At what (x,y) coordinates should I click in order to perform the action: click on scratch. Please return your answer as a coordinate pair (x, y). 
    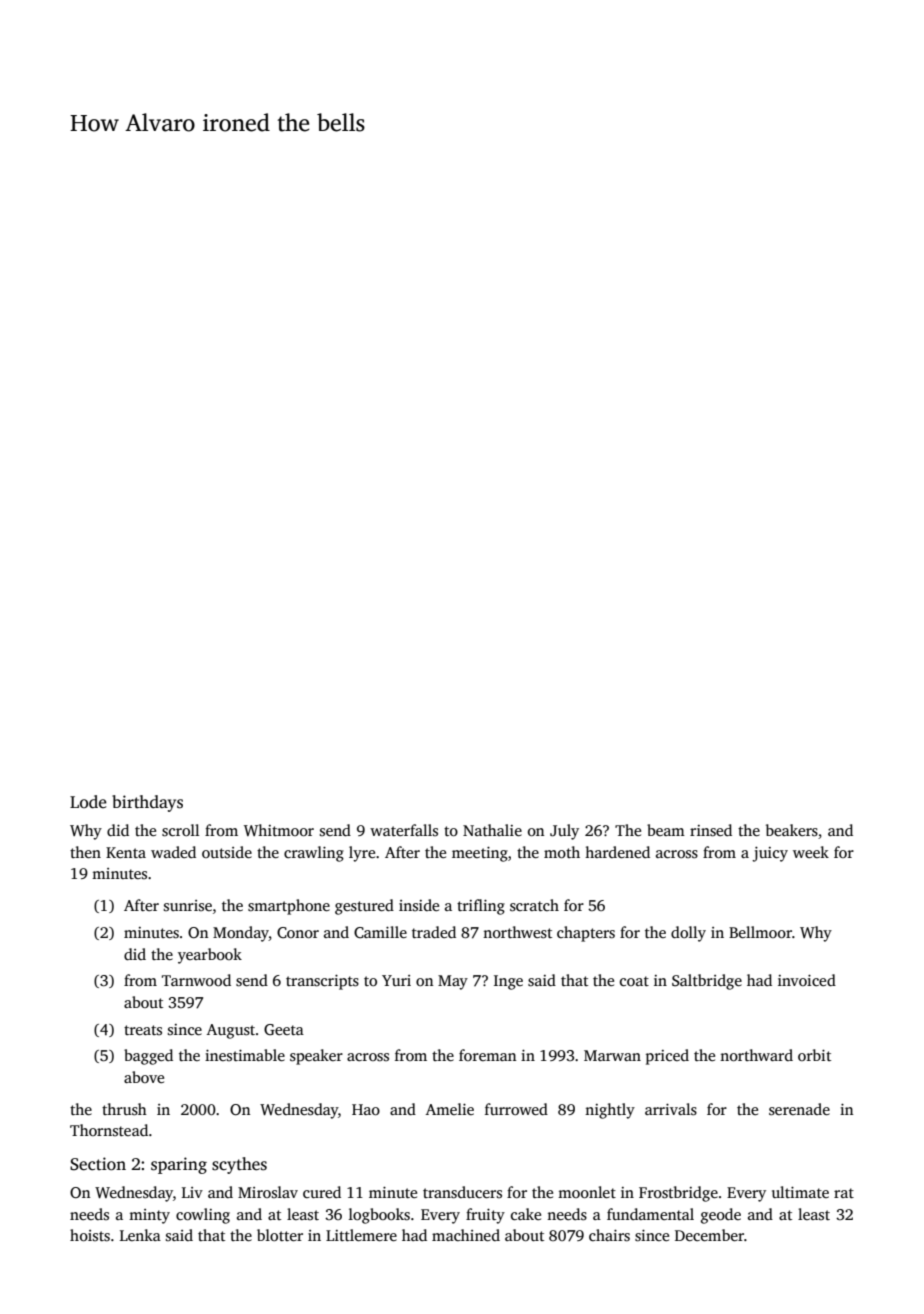
    Looking at the image, I should click on (534, 905).
